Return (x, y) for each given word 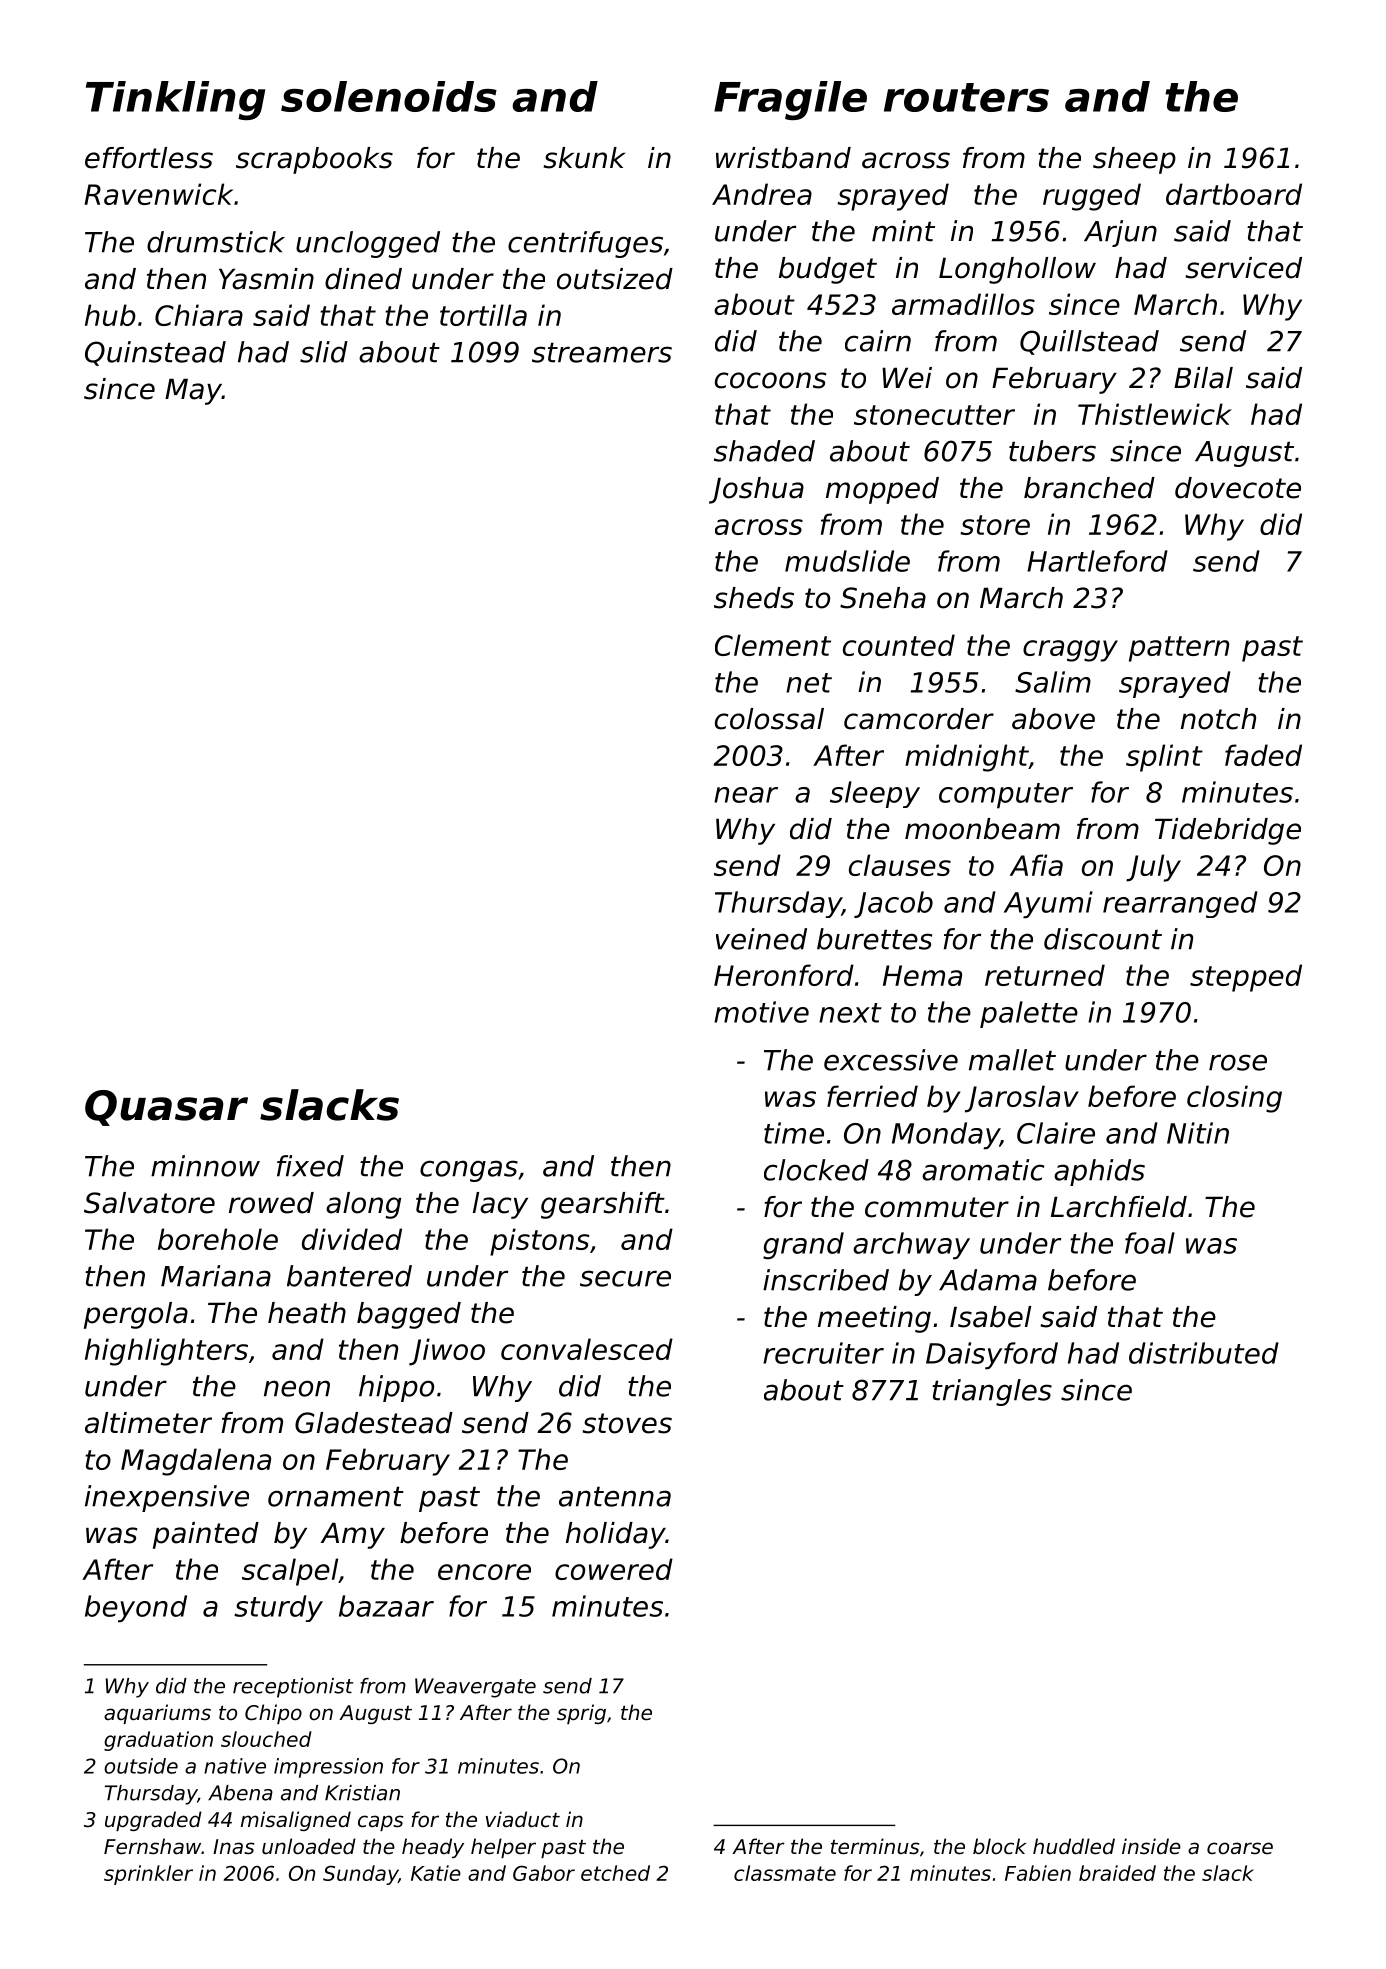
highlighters (166, 1352)
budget (828, 270)
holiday (616, 1535)
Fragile (790, 100)
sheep (1134, 160)
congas (469, 1171)
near (746, 795)
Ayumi (1048, 905)
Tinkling (175, 100)
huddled (1074, 1846)
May (193, 391)
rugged (1092, 197)
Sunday (360, 1875)
